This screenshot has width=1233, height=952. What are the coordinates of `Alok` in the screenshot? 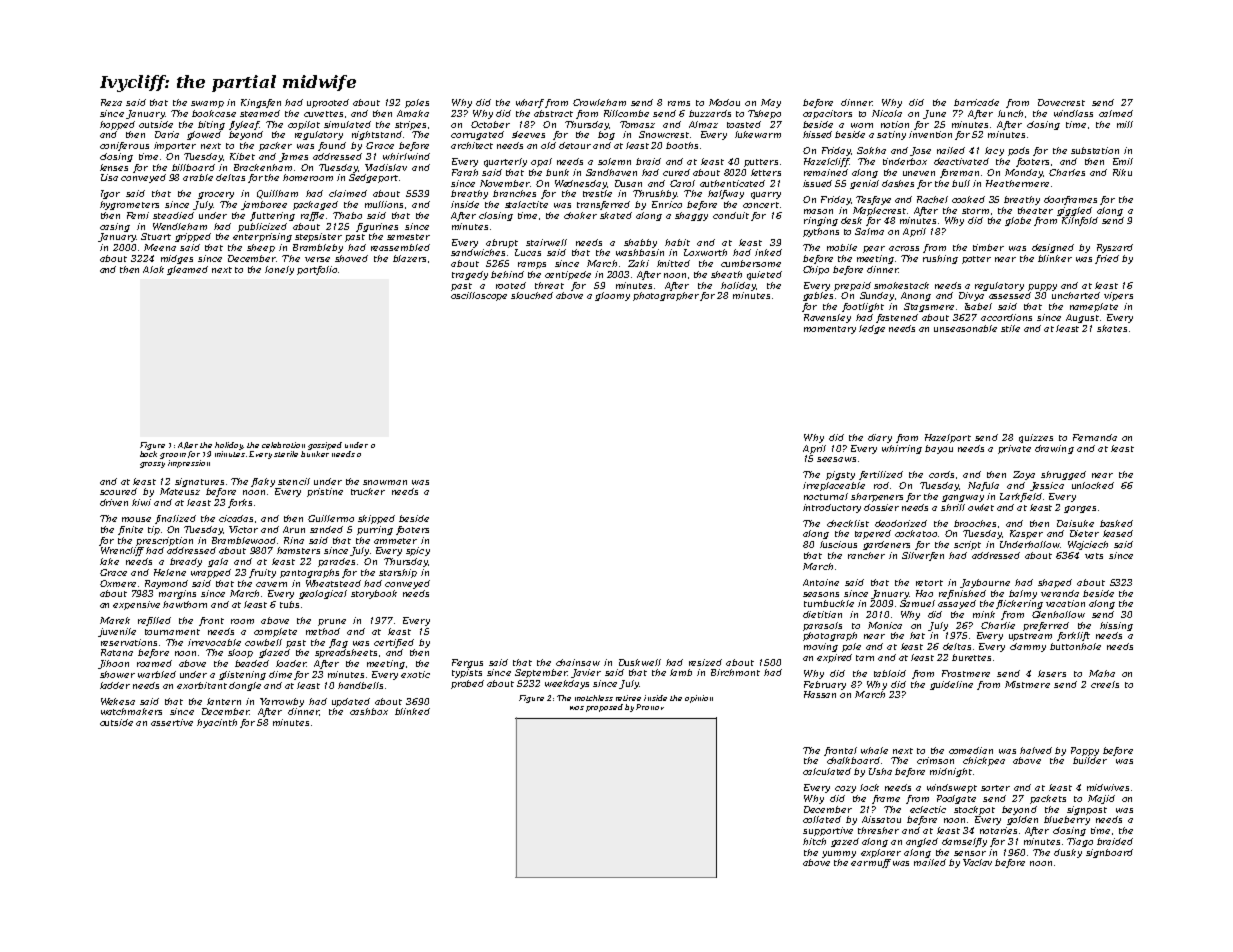 It's located at (153, 269).
